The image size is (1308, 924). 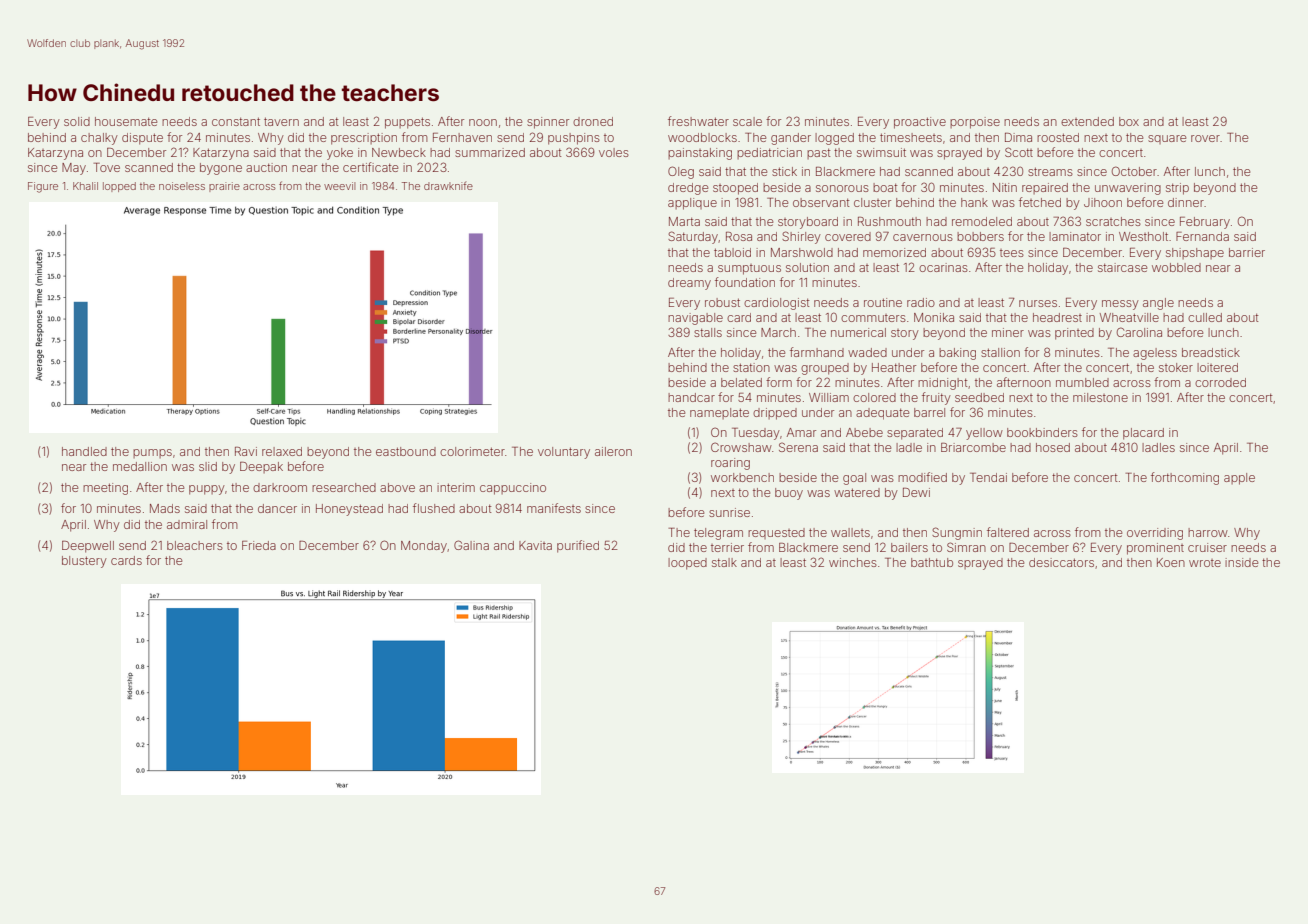 What do you see at coordinates (975, 123) in the screenshot?
I see `porpoise` at bounding box center [975, 123].
